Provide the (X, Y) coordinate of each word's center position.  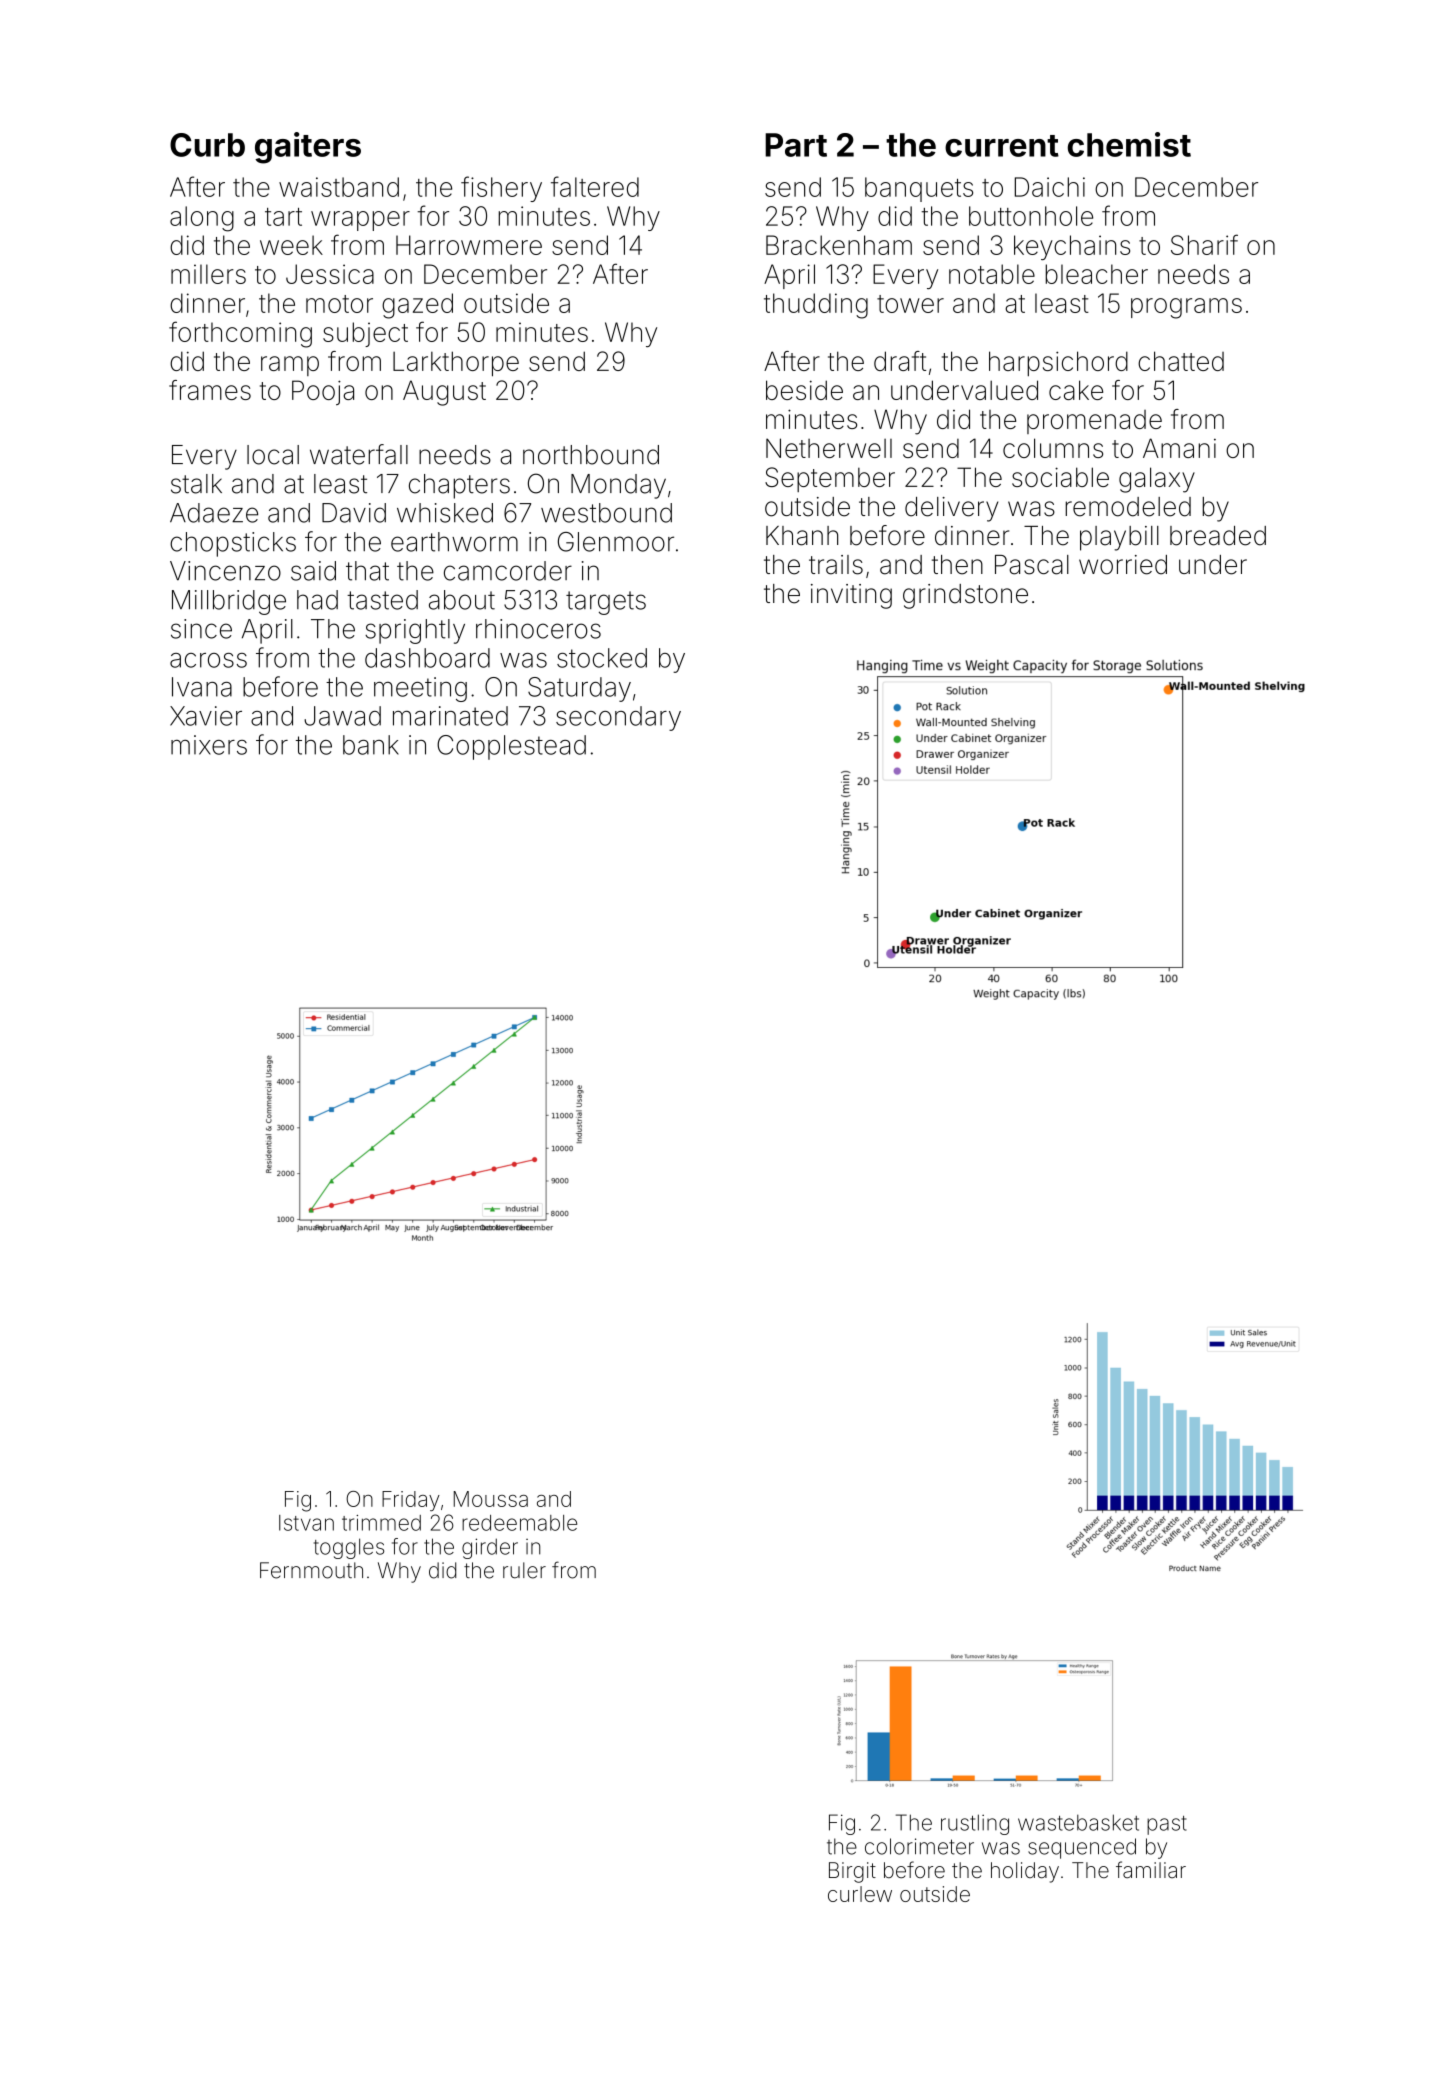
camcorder (508, 571)
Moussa (491, 1499)
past (1166, 1825)
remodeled (1128, 507)
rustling (975, 1824)
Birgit (852, 1872)
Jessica (330, 274)
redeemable (519, 1523)
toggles (349, 1548)
